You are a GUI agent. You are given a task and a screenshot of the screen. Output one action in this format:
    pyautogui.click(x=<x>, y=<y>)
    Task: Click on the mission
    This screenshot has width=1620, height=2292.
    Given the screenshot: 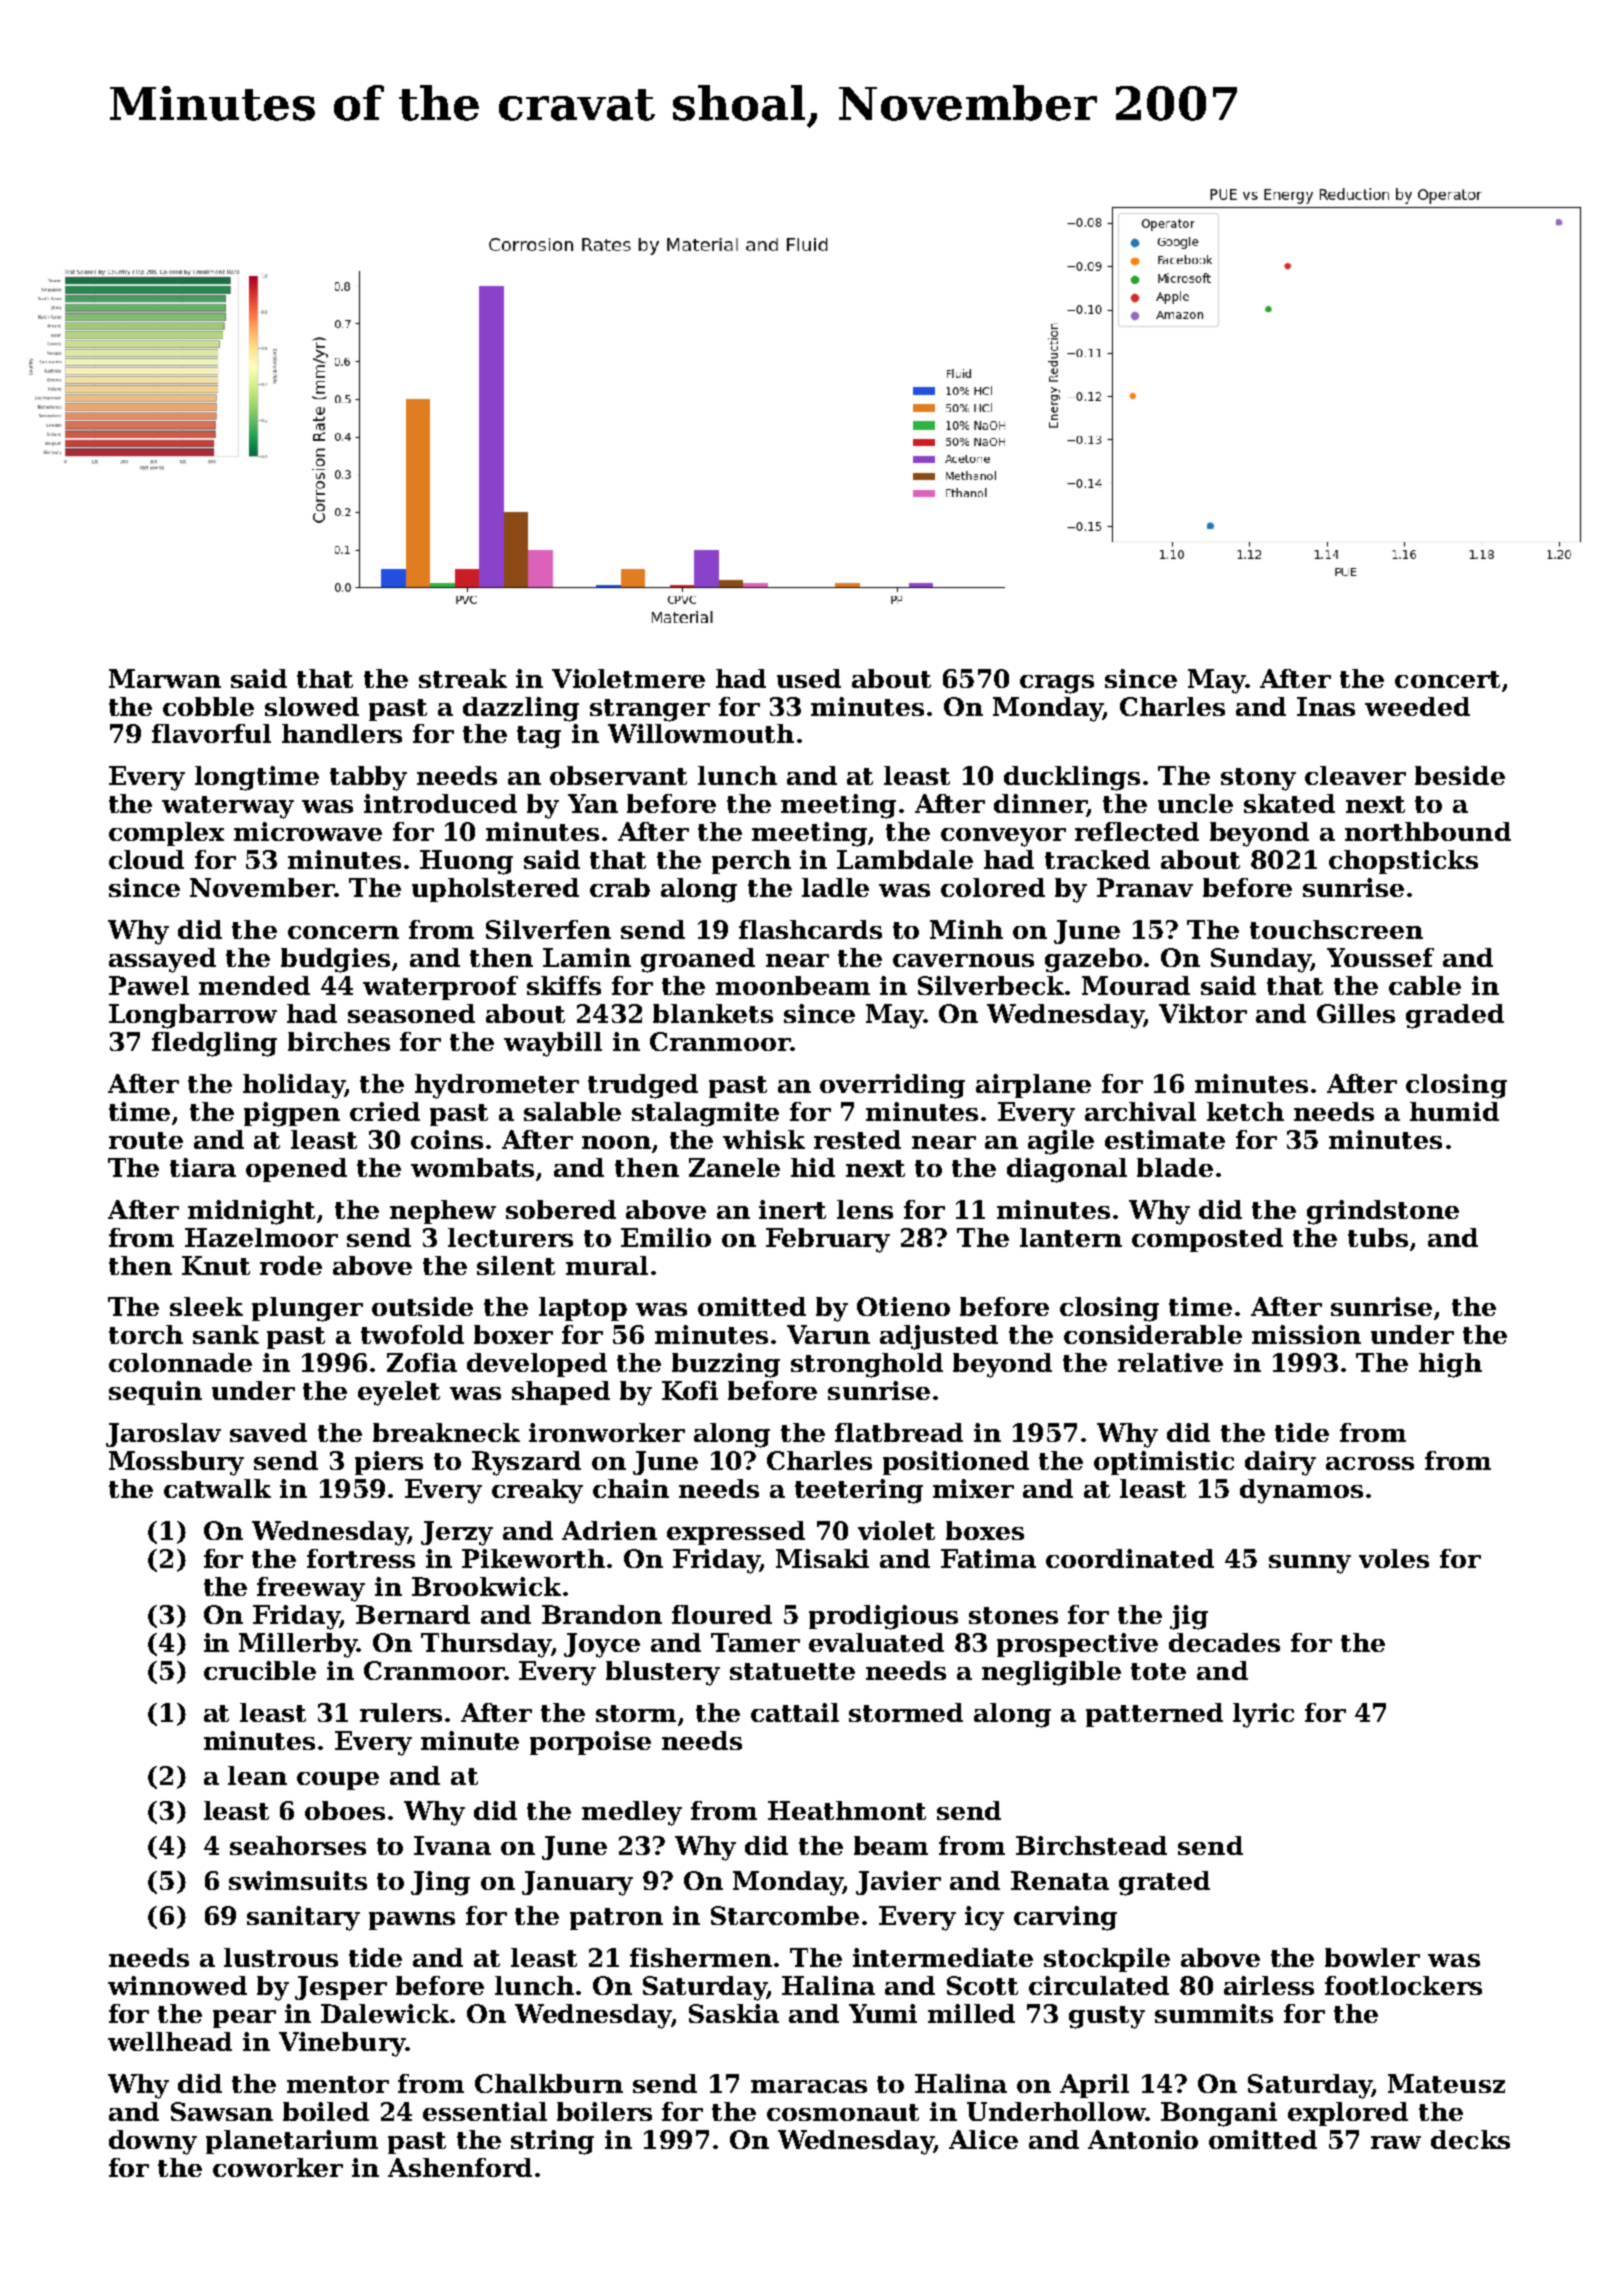 What is the action you would take?
    pyautogui.click(x=1306, y=1334)
